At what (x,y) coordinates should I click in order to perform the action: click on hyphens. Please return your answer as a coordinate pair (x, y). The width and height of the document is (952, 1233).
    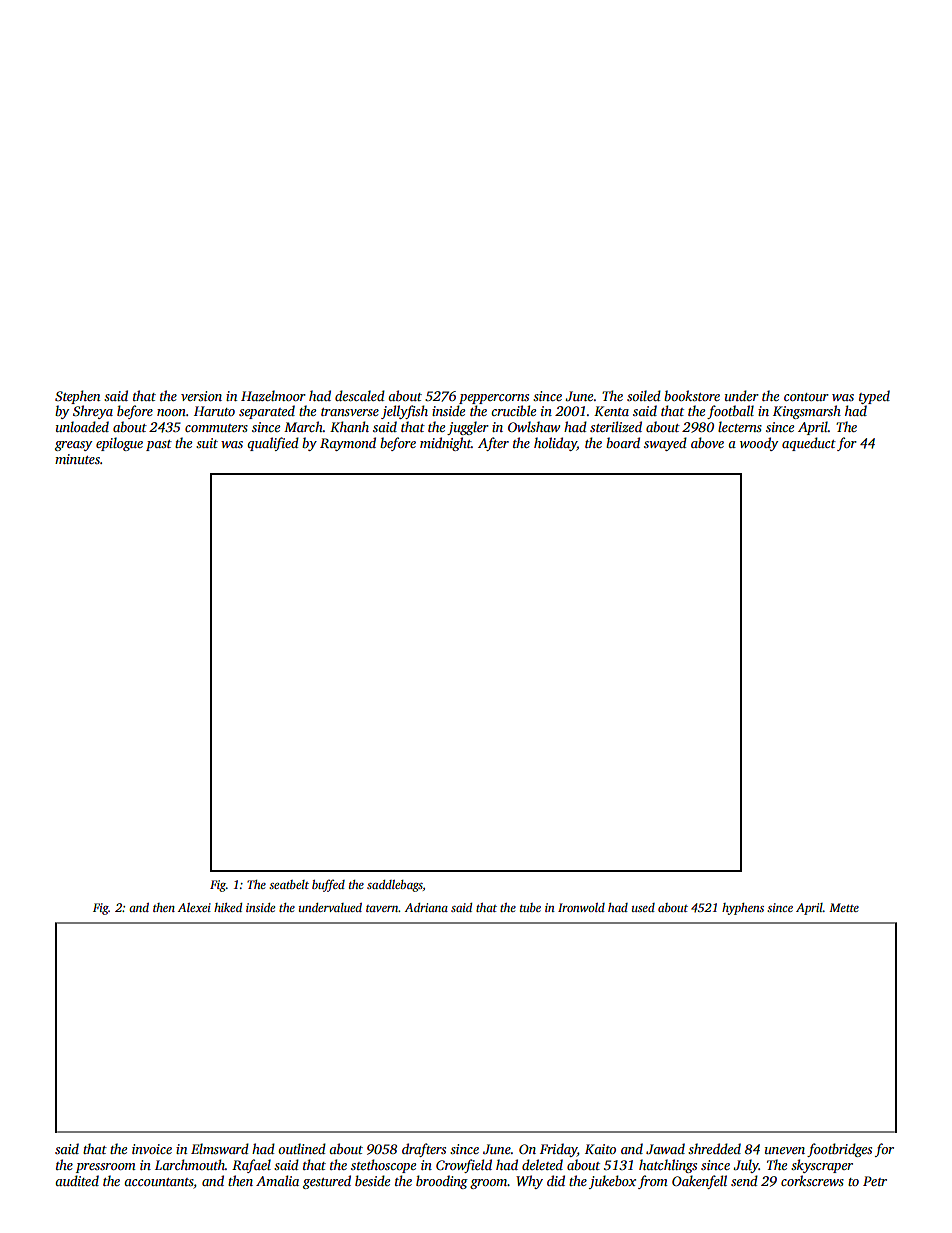
    Looking at the image, I should click on (743, 909).
